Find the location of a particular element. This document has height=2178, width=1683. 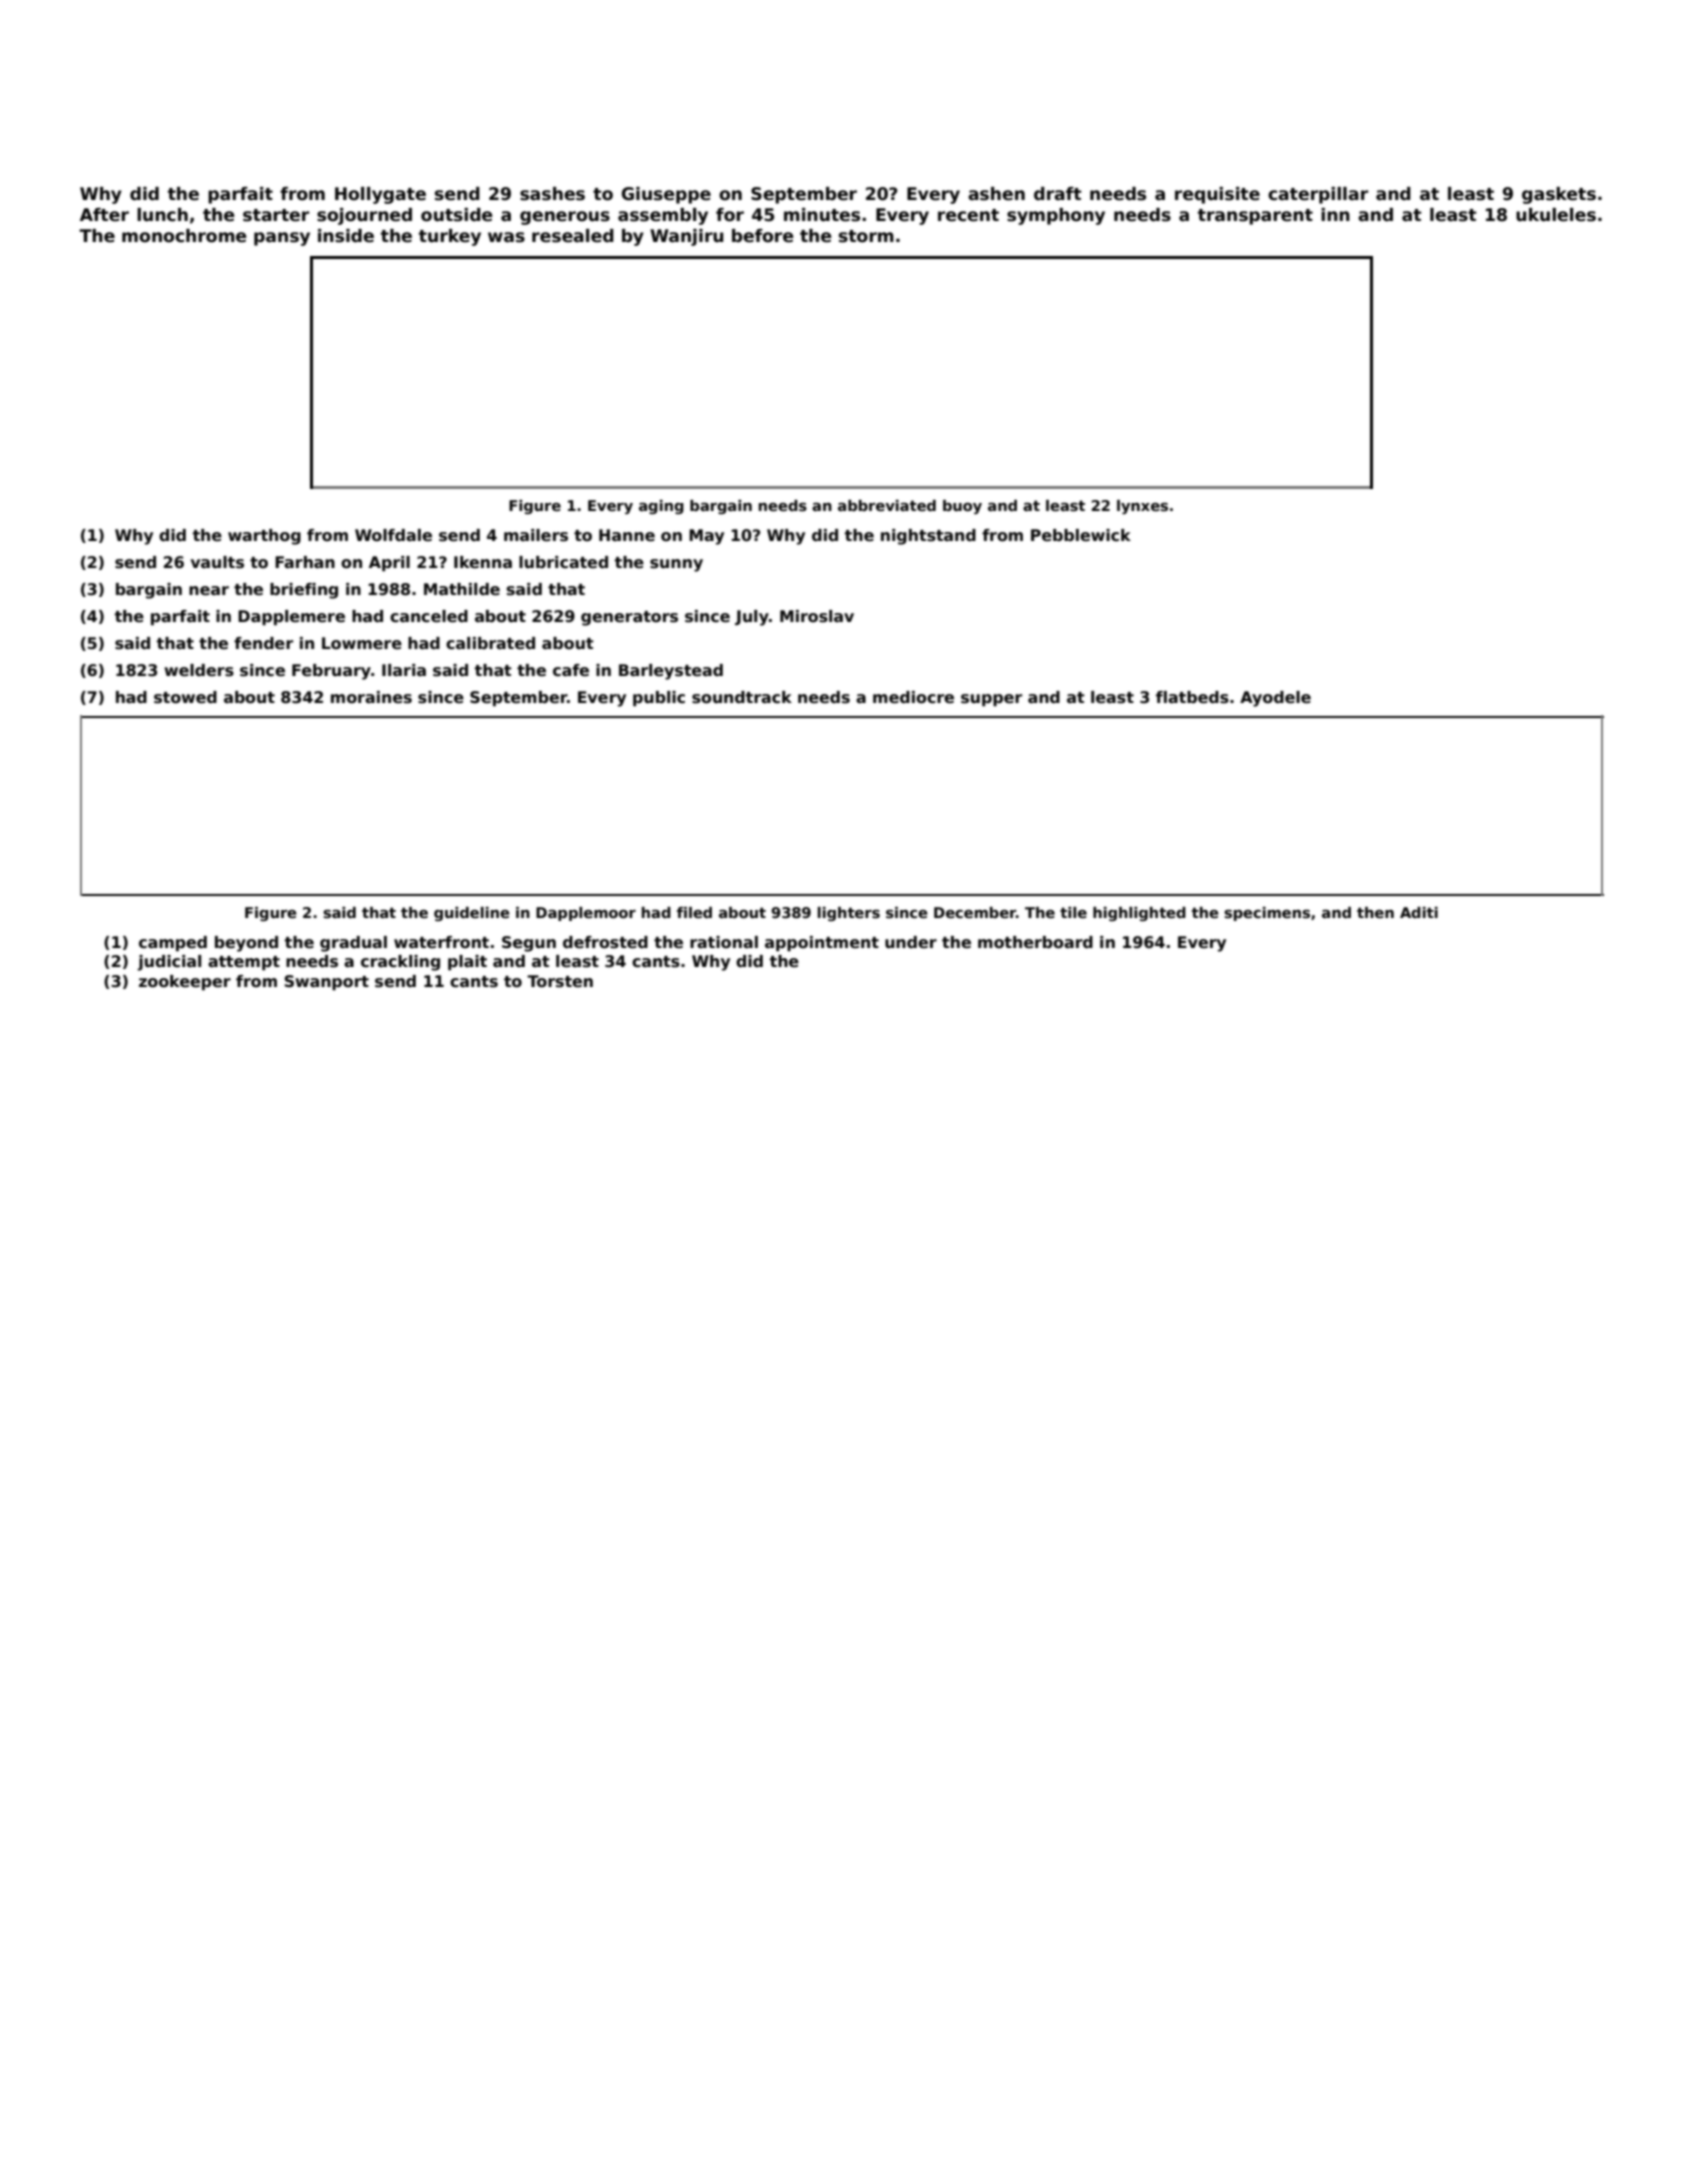

sunny is located at coordinates (676, 565).
